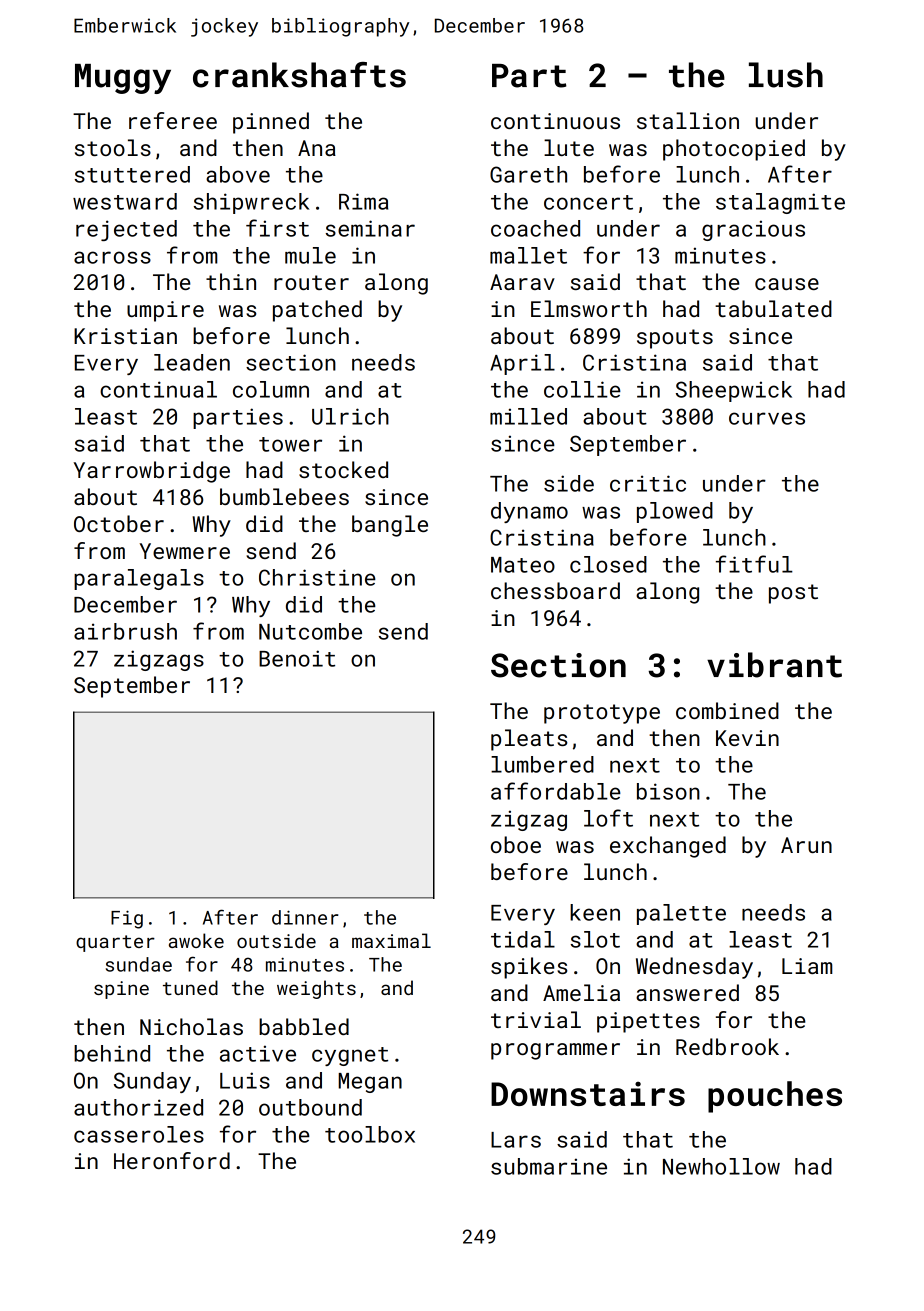 This image has height=1311, width=924. Describe the element at coordinates (123, 79) in the image. I see `Muggy` at that location.
